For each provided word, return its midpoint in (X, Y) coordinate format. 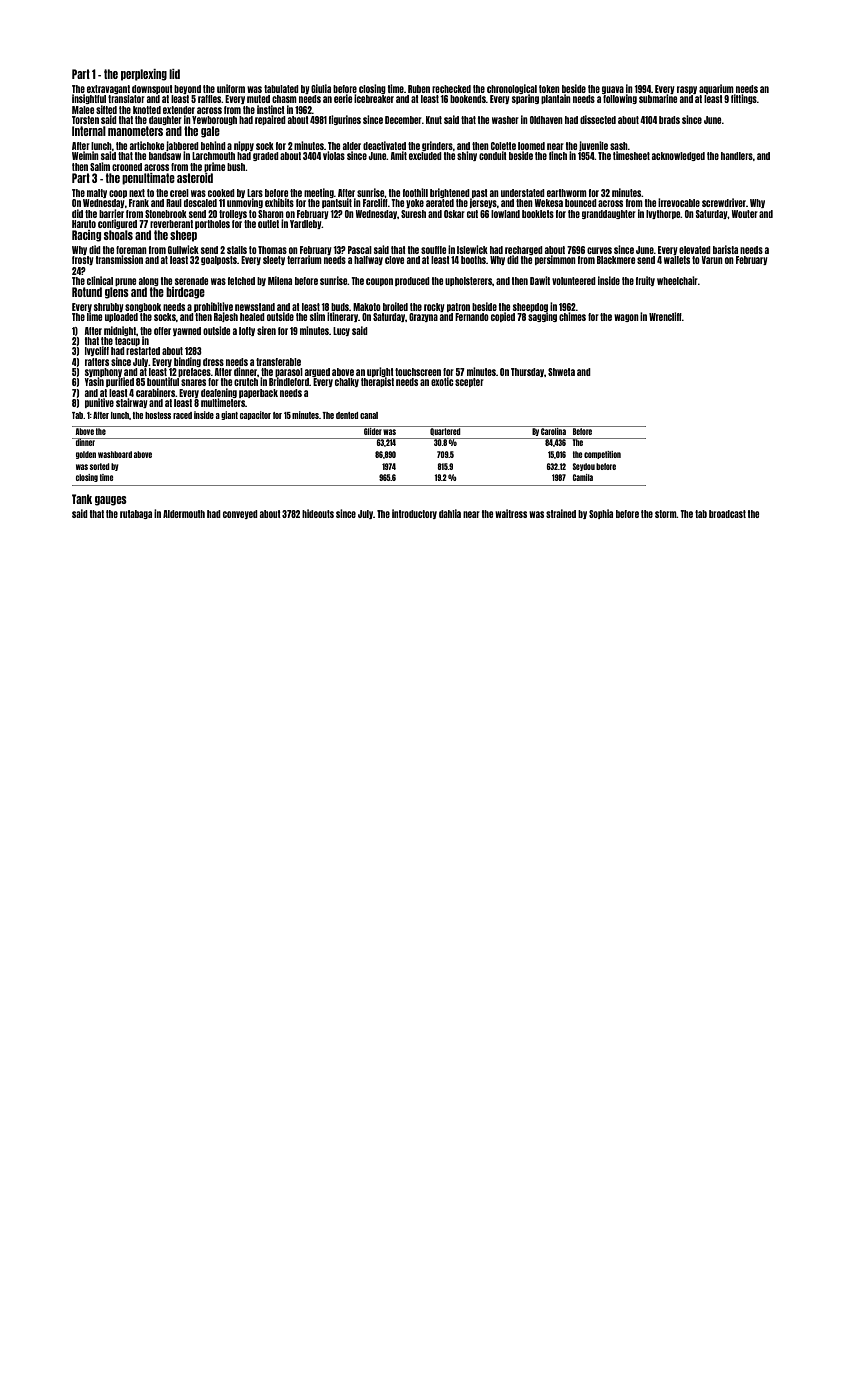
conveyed (240, 514)
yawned (187, 331)
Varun (712, 260)
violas (334, 155)
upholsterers (468, 281)
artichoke (147, 145)
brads (669, 120)
